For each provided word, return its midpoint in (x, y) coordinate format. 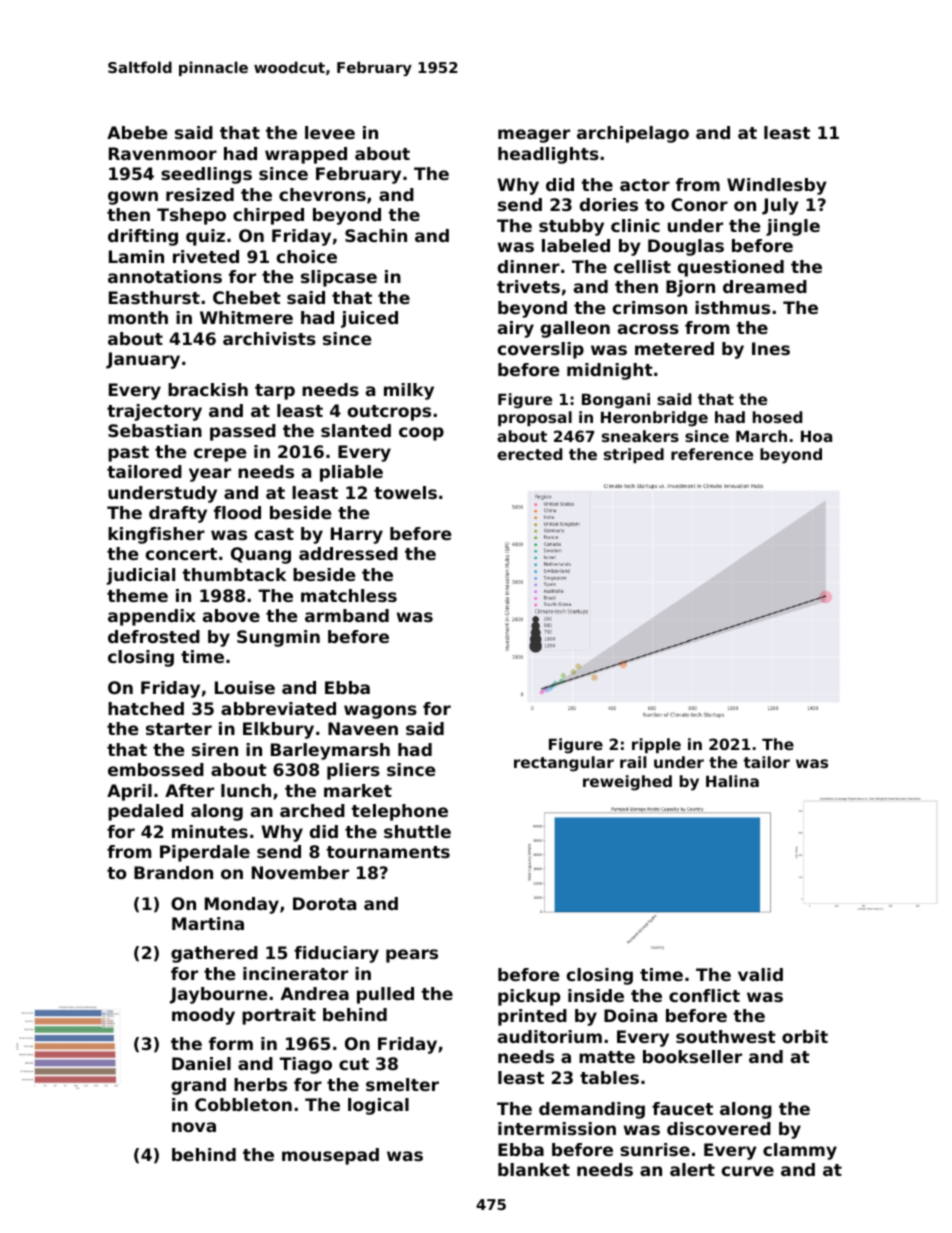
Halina (732, 781)
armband (347, 615)
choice (307, 256)
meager (534, 136)
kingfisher (156, 535)
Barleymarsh (330, 751)
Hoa (816, 436)
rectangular (564, 764)
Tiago (306, 1065)
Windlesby (777, 186)
